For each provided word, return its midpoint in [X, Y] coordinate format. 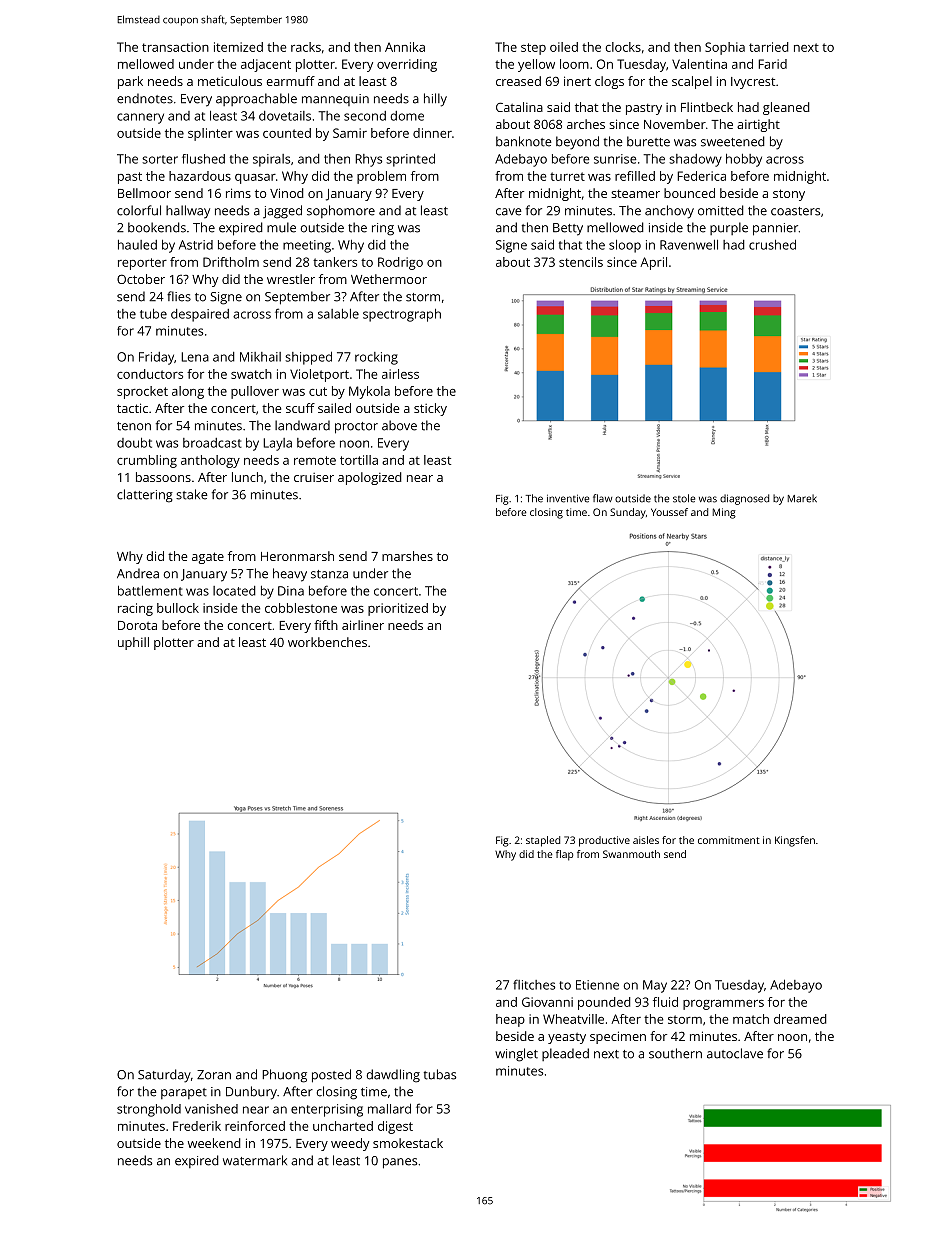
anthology [210, 461]
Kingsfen [795, 841]
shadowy [695, 160]
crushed [772, 244]
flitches [534, 984]
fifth [326, 625]
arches [586, 124]
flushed [203, 159]
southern [675, 1053]
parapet [184, 1093]
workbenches [327, 642]
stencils [581, 262]
